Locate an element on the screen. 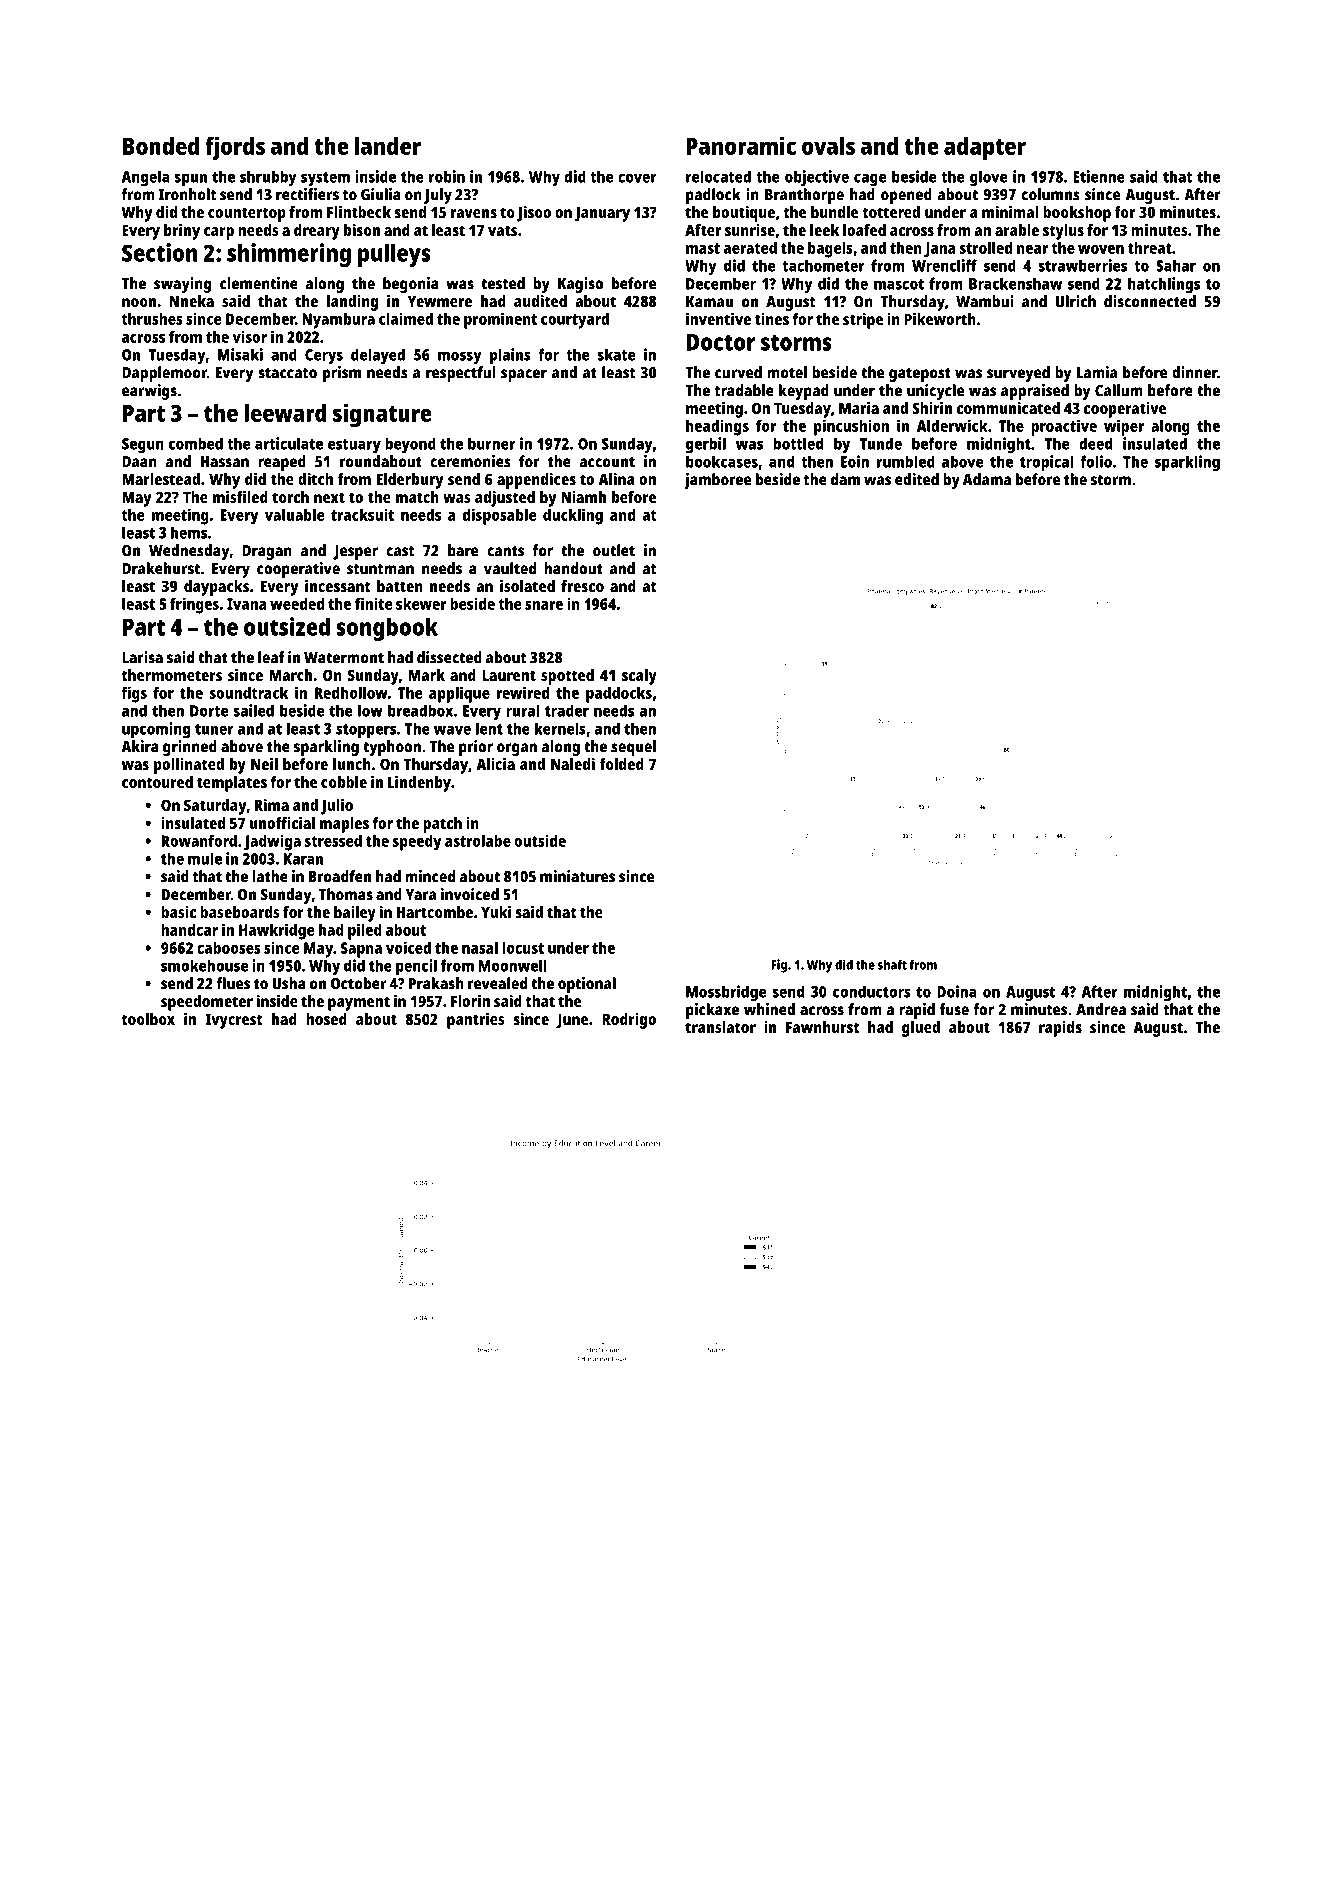  jamboree is located at coordinates (717, 481).
